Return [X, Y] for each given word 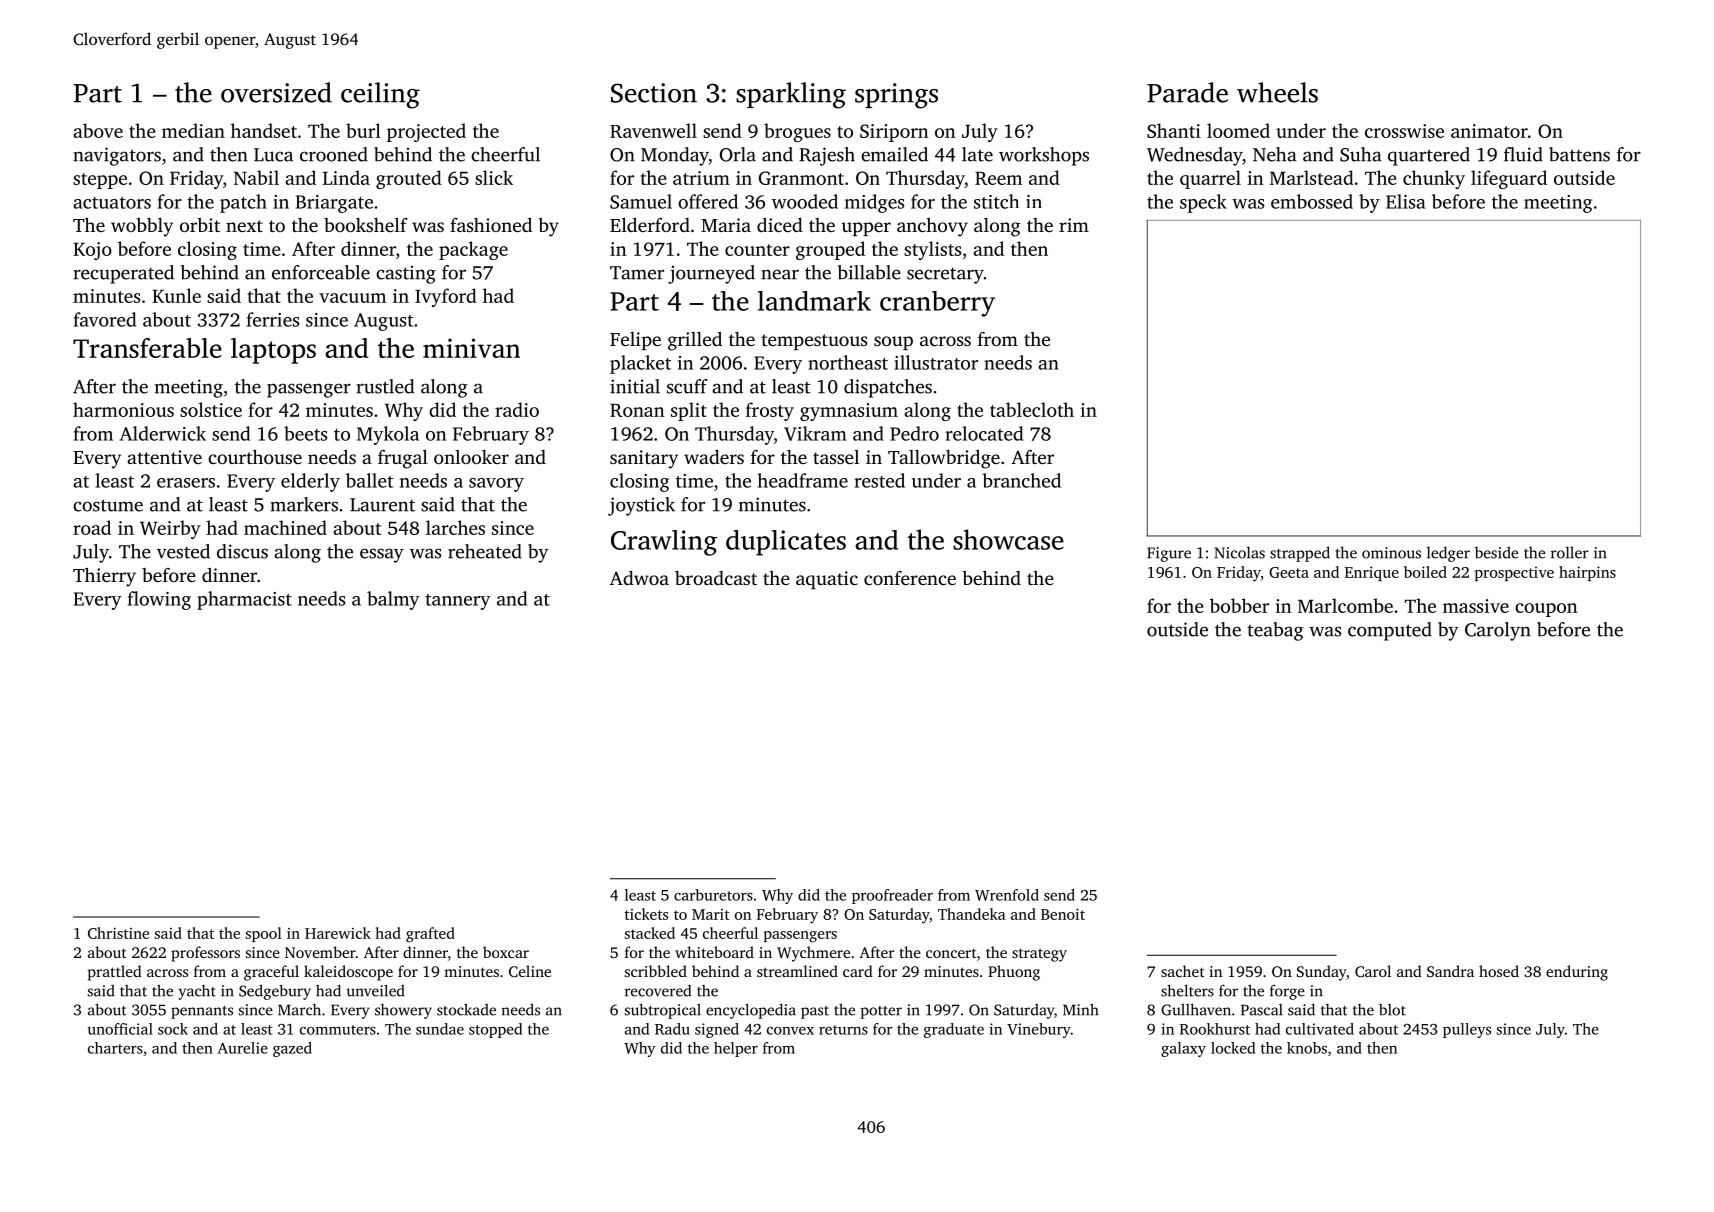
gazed [292, 1049]
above [98, 130]
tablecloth [1032, 409]
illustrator [936, 362]
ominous [1391, 553]
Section [654, 93]
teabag [1275, 631]
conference [910, 578]
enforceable [321, 272]
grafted [430, 935]
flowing [159, 600]
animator [1489, 131]
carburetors [713, 895]
